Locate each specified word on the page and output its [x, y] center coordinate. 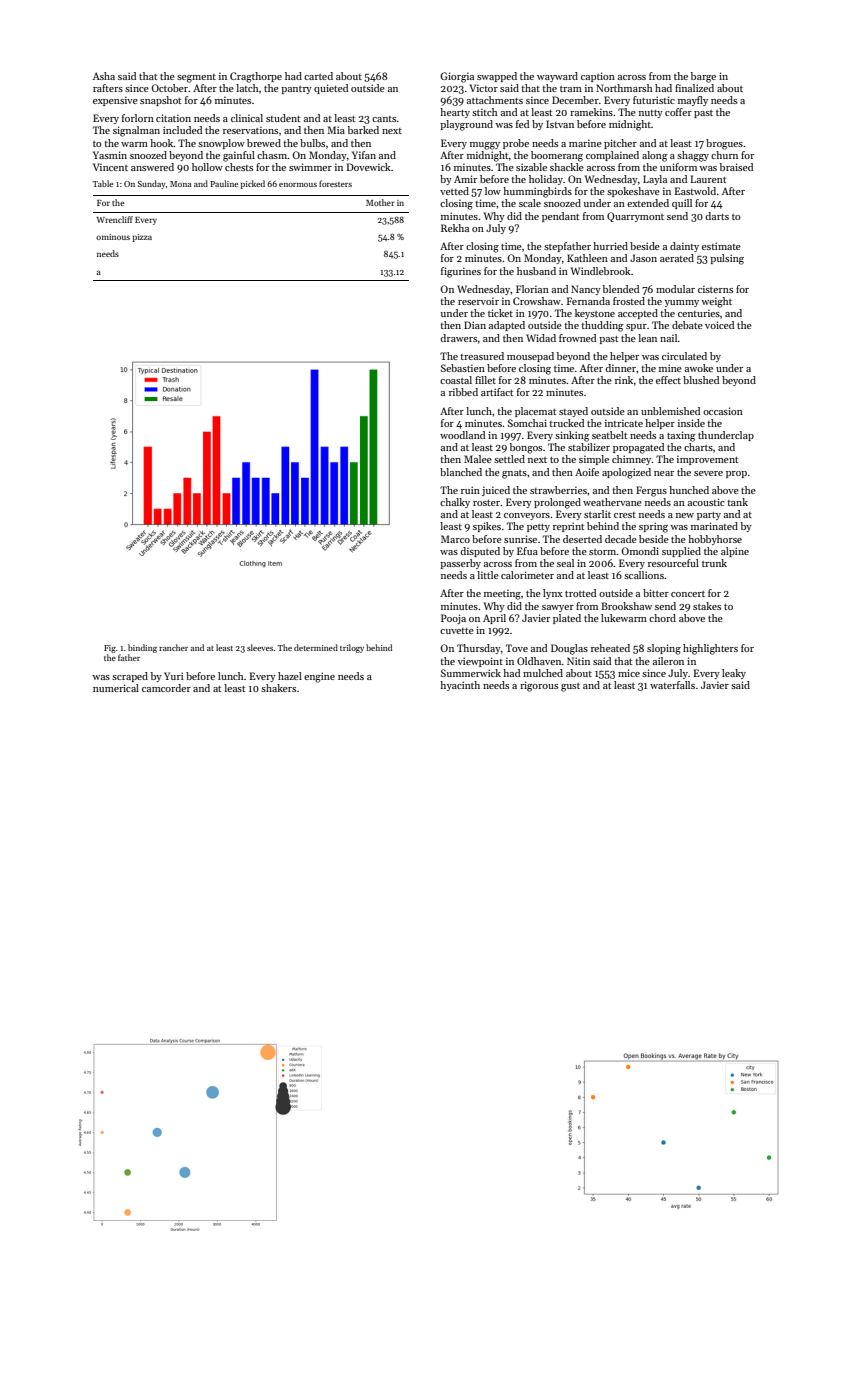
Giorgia [457, 77]
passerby [460, 564]
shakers [278, 688]
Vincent [110, 167]
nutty [651, 114]
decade [621, 539]
